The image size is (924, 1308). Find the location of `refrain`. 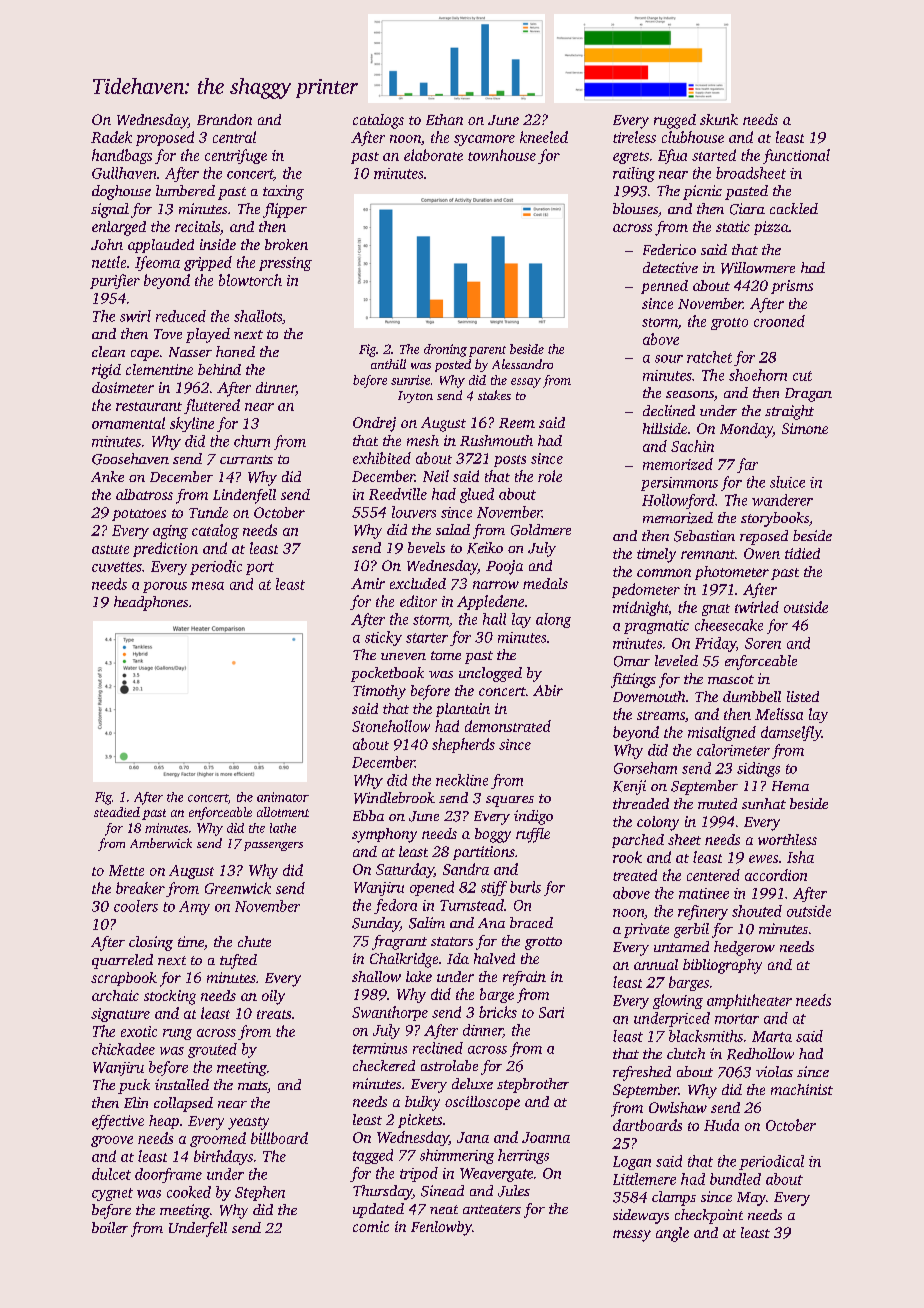

refrain is located at coordinates (524, 978).
